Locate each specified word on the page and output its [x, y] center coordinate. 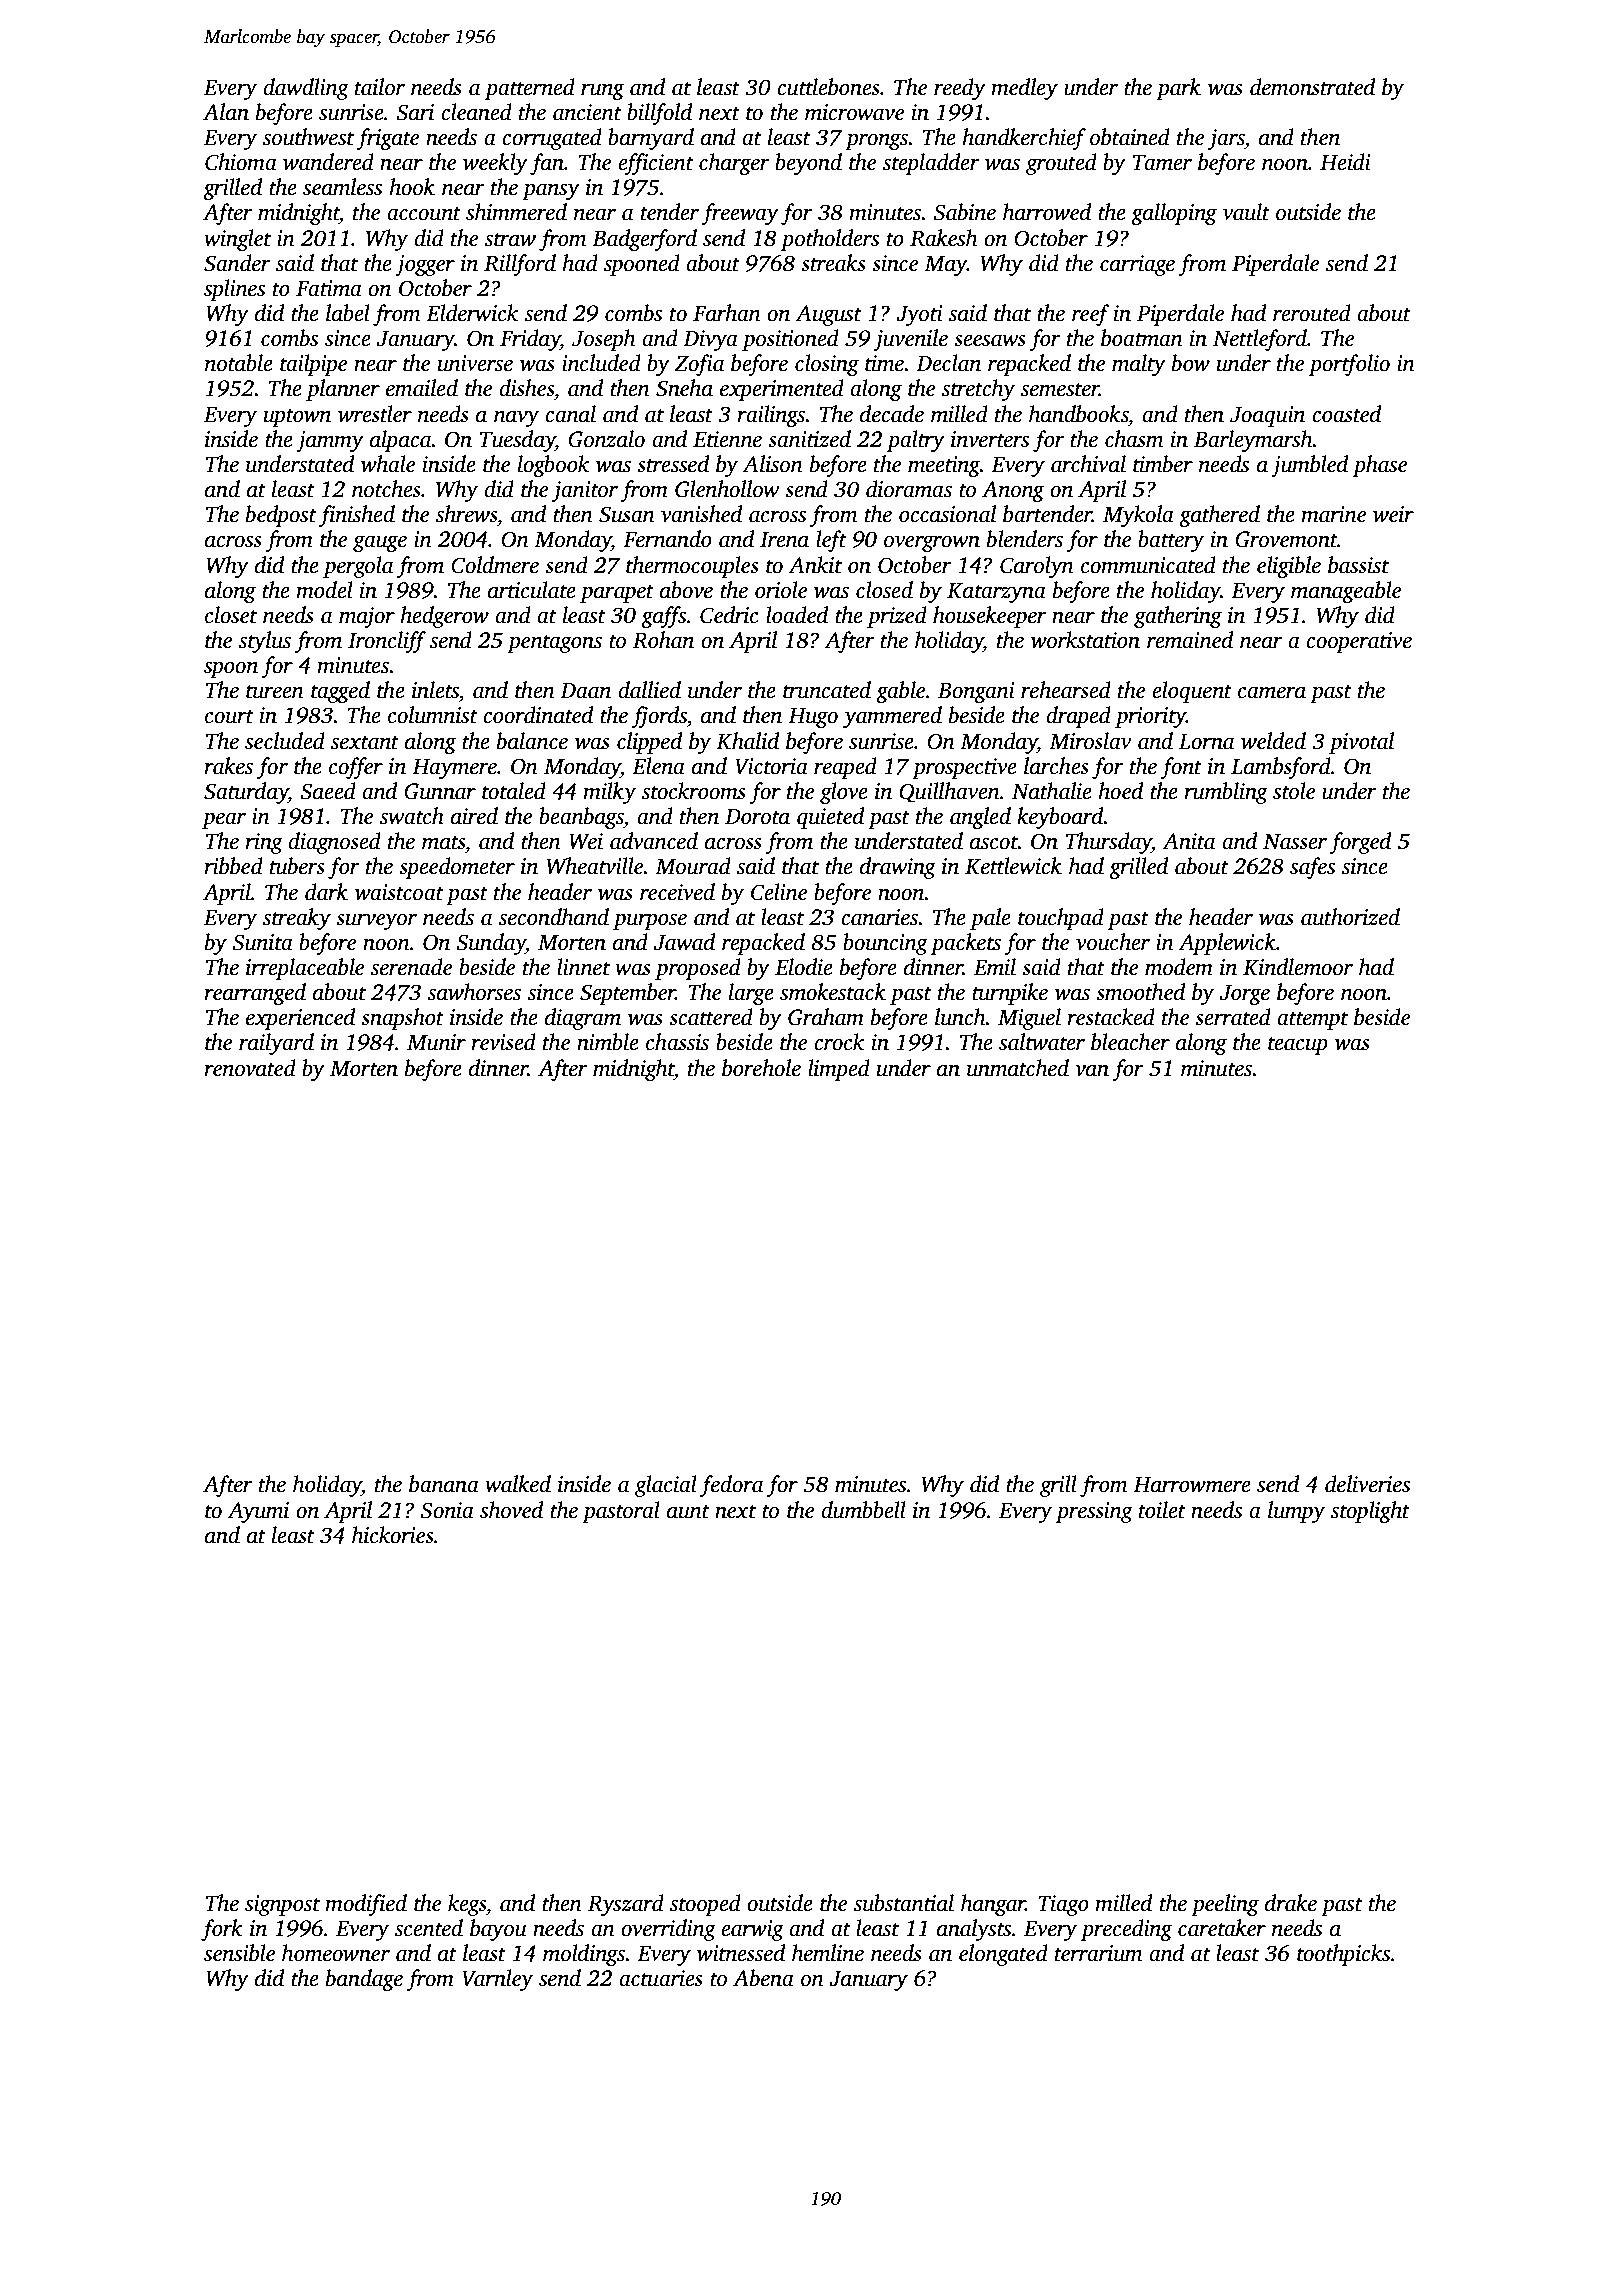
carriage [1137, 265]
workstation [1085, 640]
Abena [763, 1978]
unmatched [1018, 1068]
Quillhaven [949, 792]
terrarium [1098, 1953]
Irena [784, 540]
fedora [731, 1486]
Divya [710, 340]
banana [444, 1484]
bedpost [281, 516]
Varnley [497, 1980]
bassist [1358, 565]
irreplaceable [305, 969]
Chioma [241, 162]
